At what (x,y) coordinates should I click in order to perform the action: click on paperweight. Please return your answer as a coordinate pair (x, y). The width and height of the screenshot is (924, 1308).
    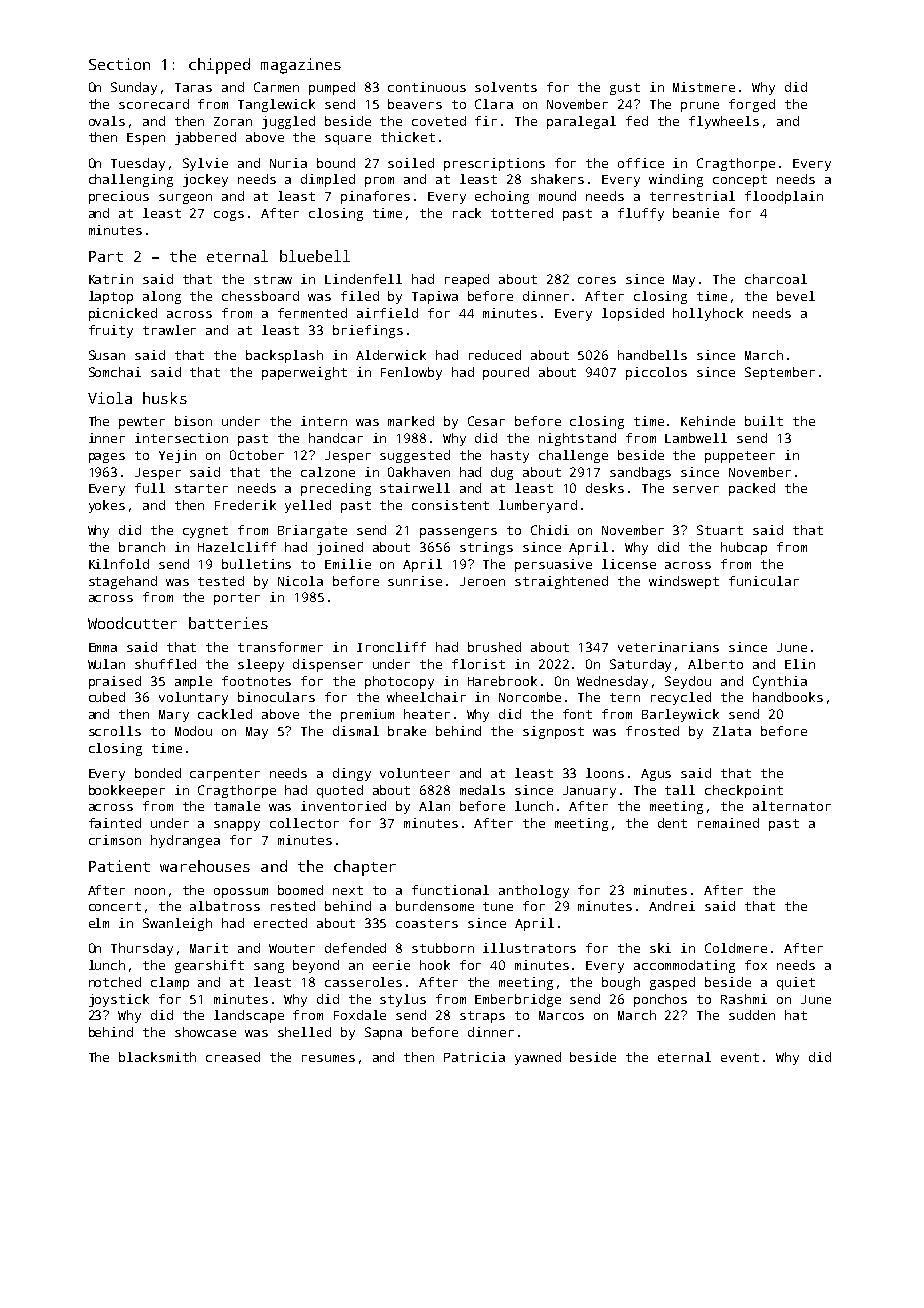
    Looking at the image, I should click on (304, 373).
